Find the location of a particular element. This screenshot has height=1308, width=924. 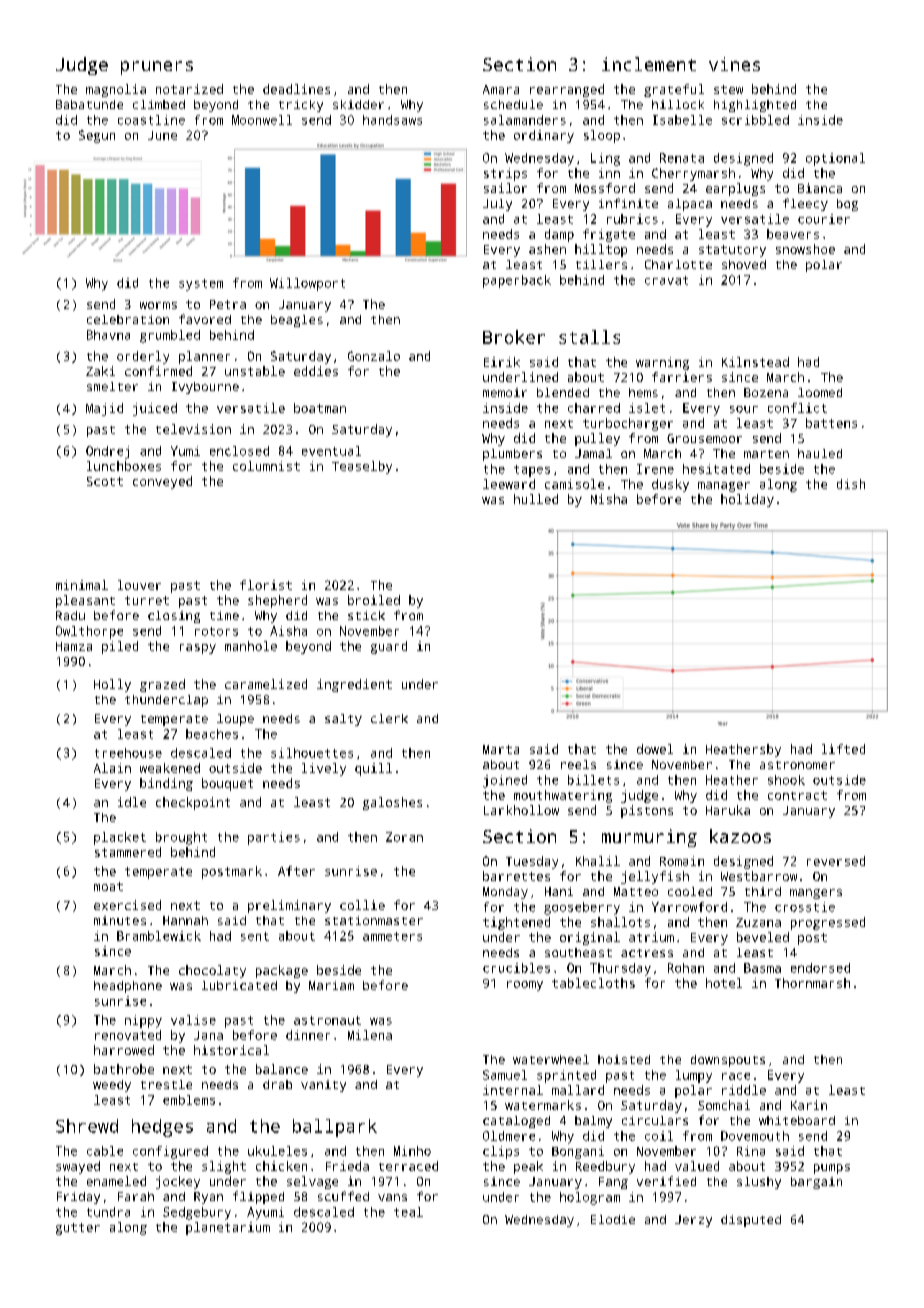

trestle is located at coordinates (166, 1084).
